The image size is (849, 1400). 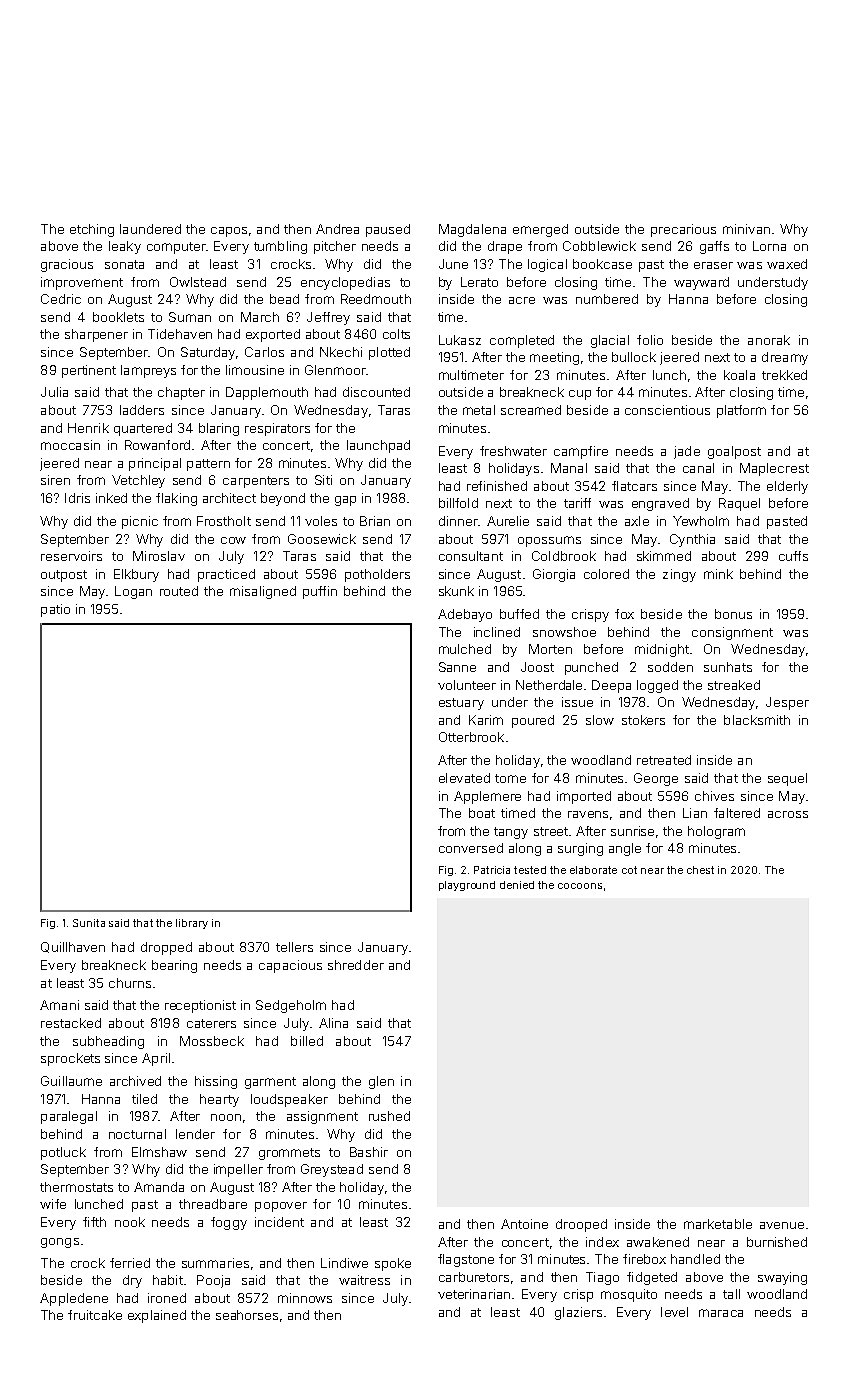 I want to click on Alina, so click(x=333, y=1023).
